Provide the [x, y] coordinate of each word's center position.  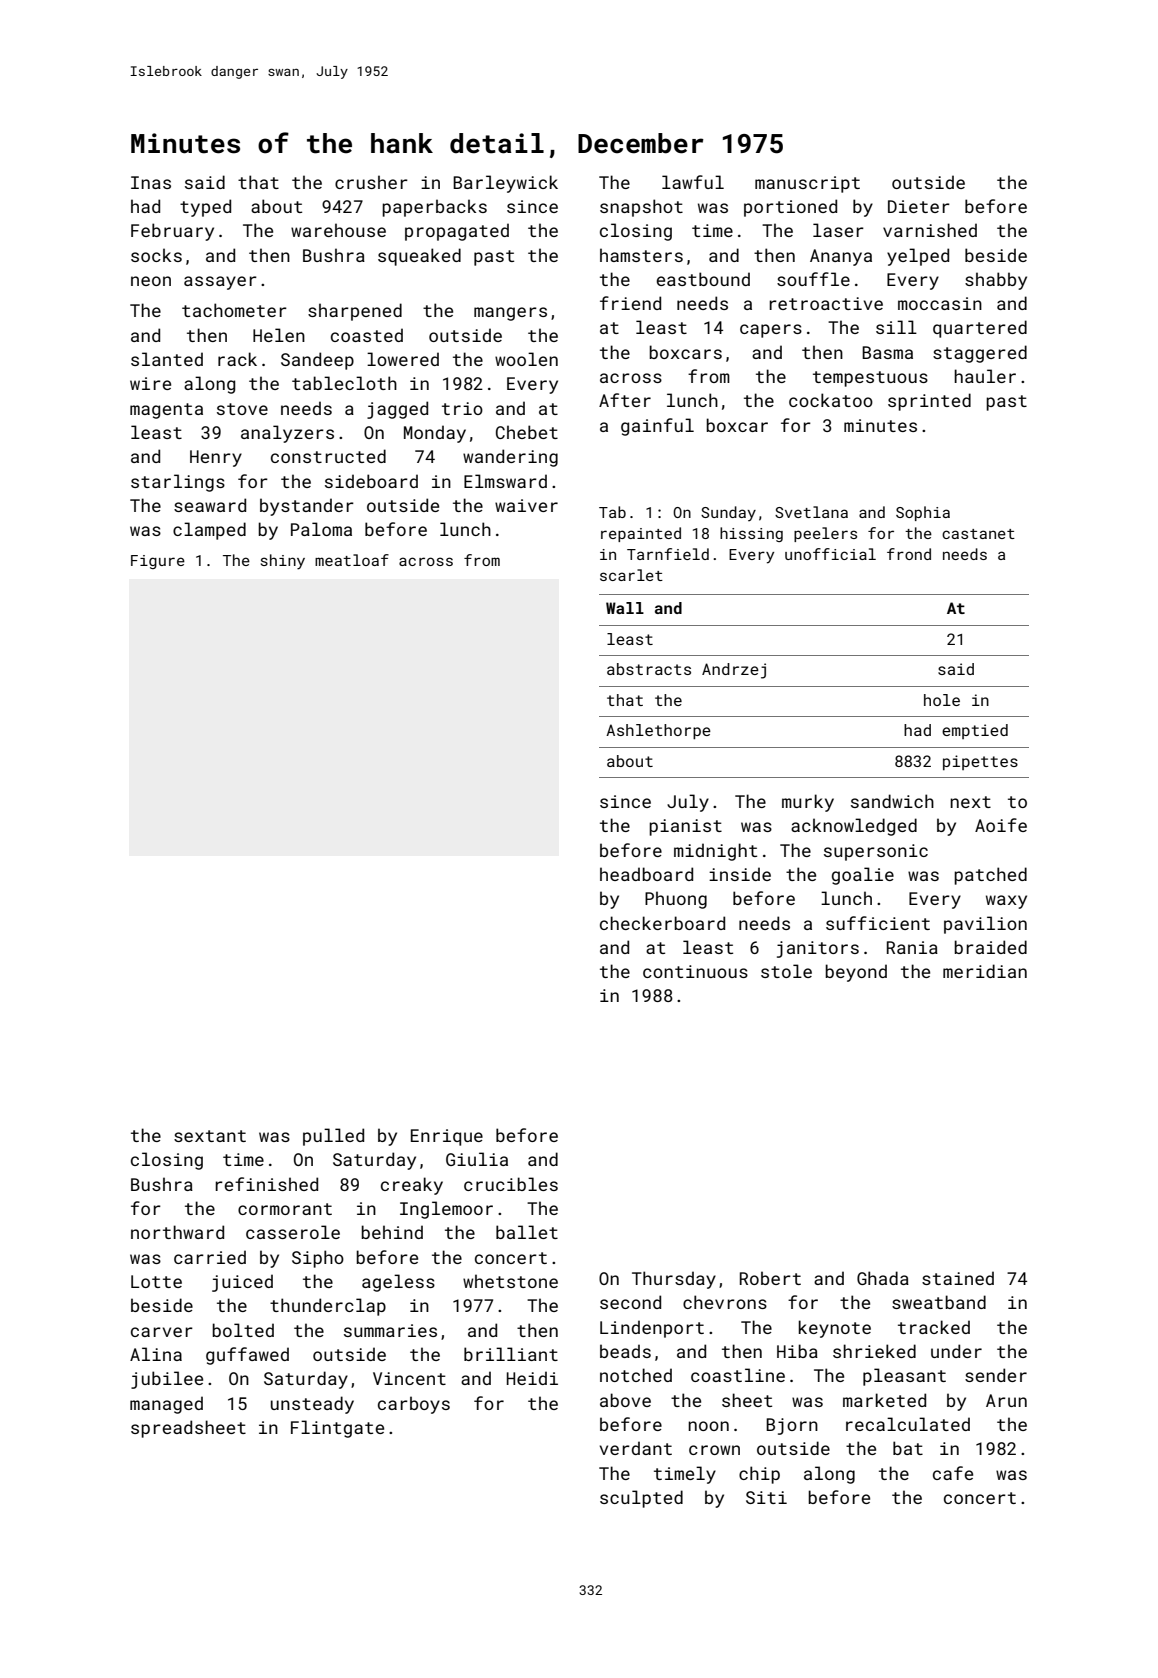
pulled [333, 1137]
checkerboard [662, 923]
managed [166, 1405]
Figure [158, 562]
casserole [293, 1232]
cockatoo [831, 400]
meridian [985, 971]
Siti [766, 1497]
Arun [1006, 1400]
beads [625, 1351]
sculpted [641, 1499]
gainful [657, 427]
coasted [367, 335]
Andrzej [734, 671]
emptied [975, 731]
